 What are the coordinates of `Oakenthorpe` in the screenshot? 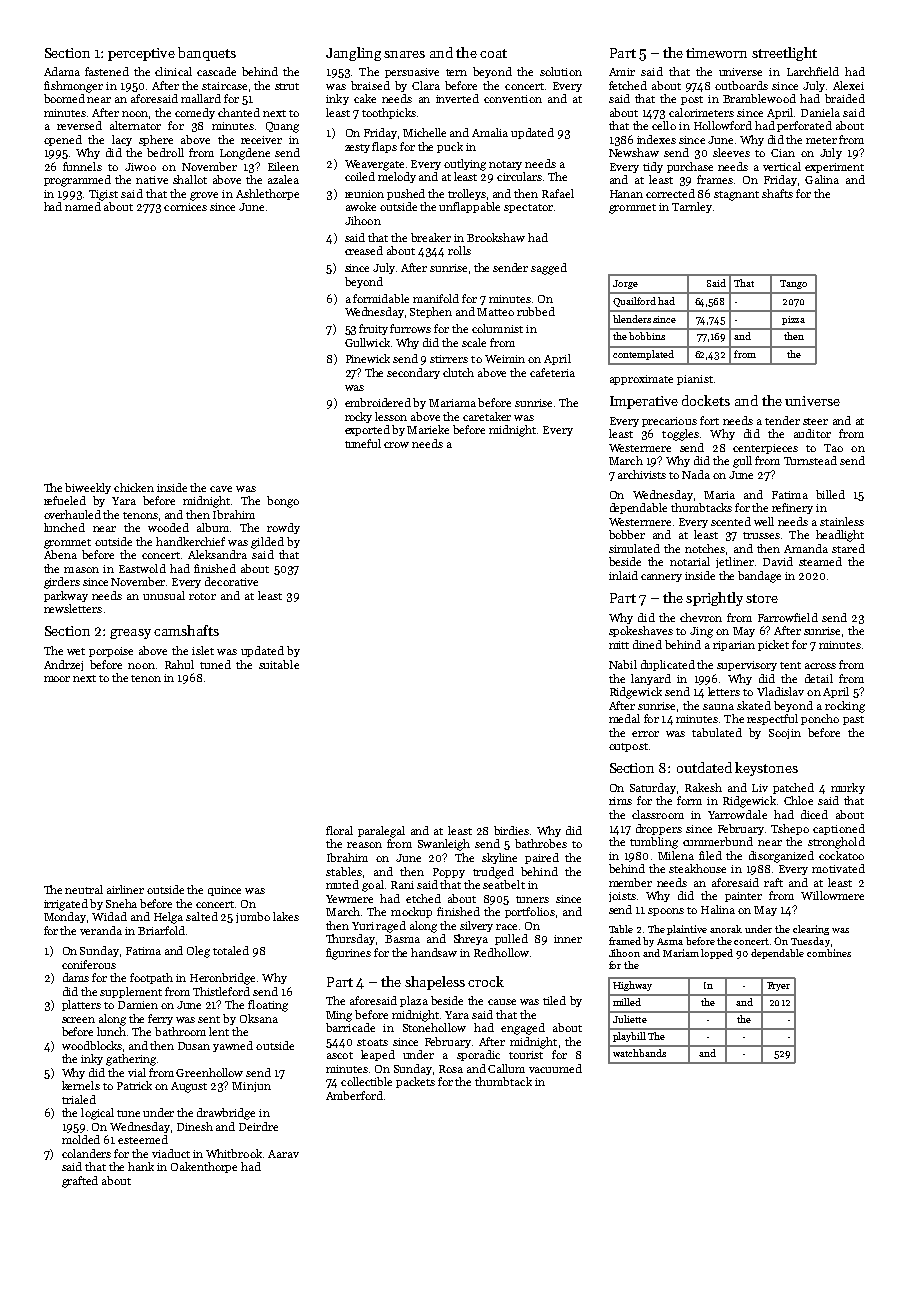 It's located at (204, 1167).
